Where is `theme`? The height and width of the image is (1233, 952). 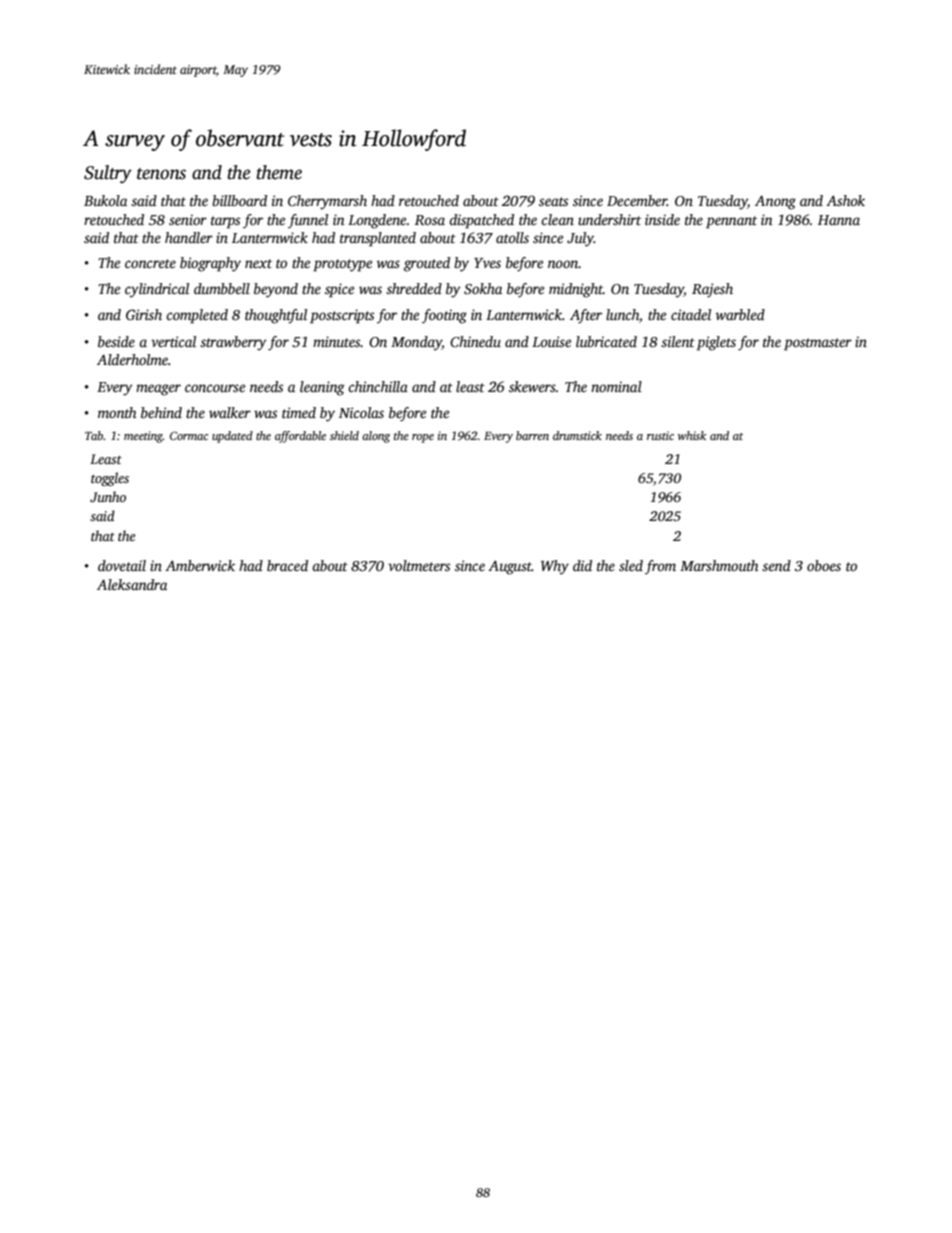
theme is located at coordinates (279, 172).
